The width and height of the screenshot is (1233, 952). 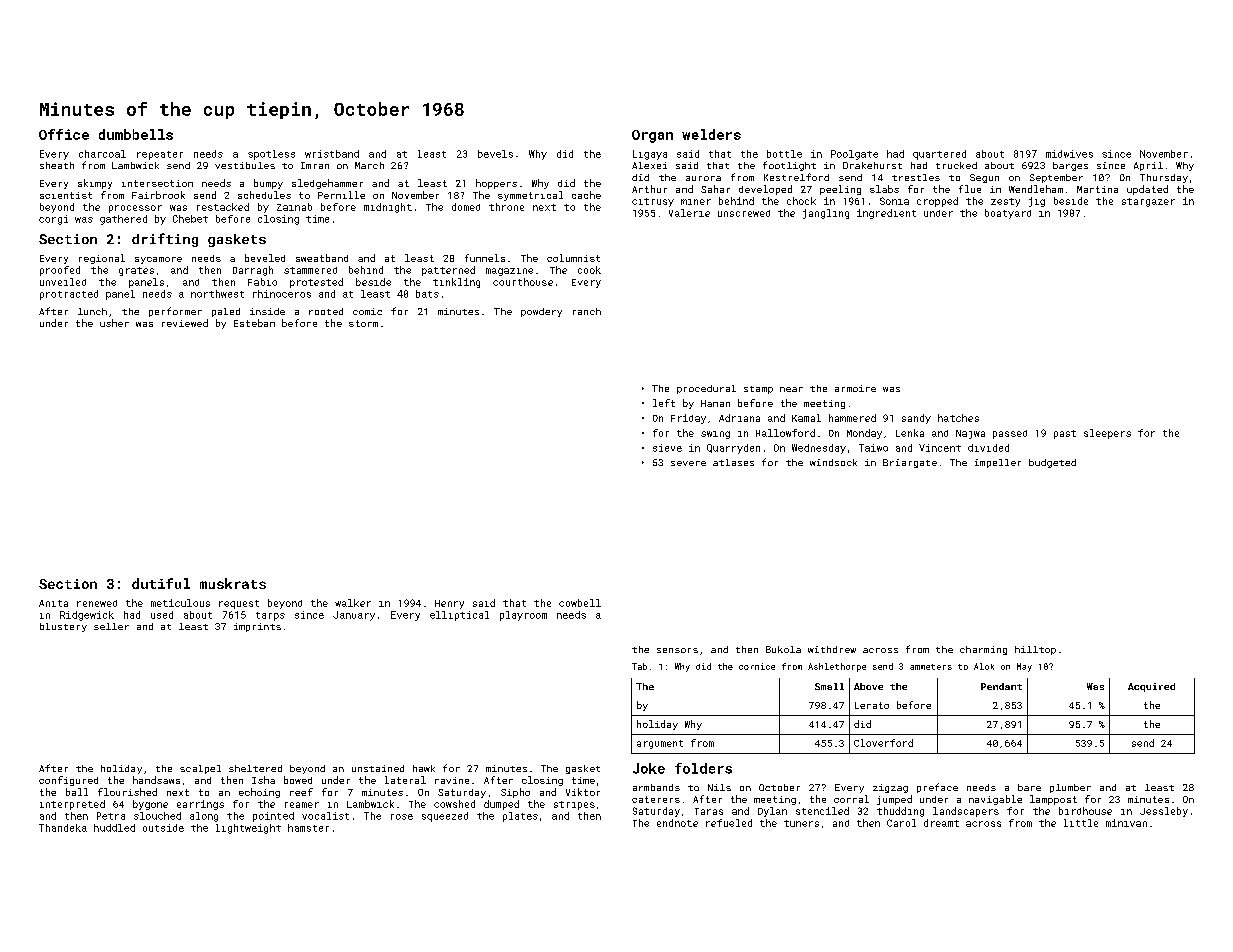 I want to click on cowbell, so click(x=580, y=603).
